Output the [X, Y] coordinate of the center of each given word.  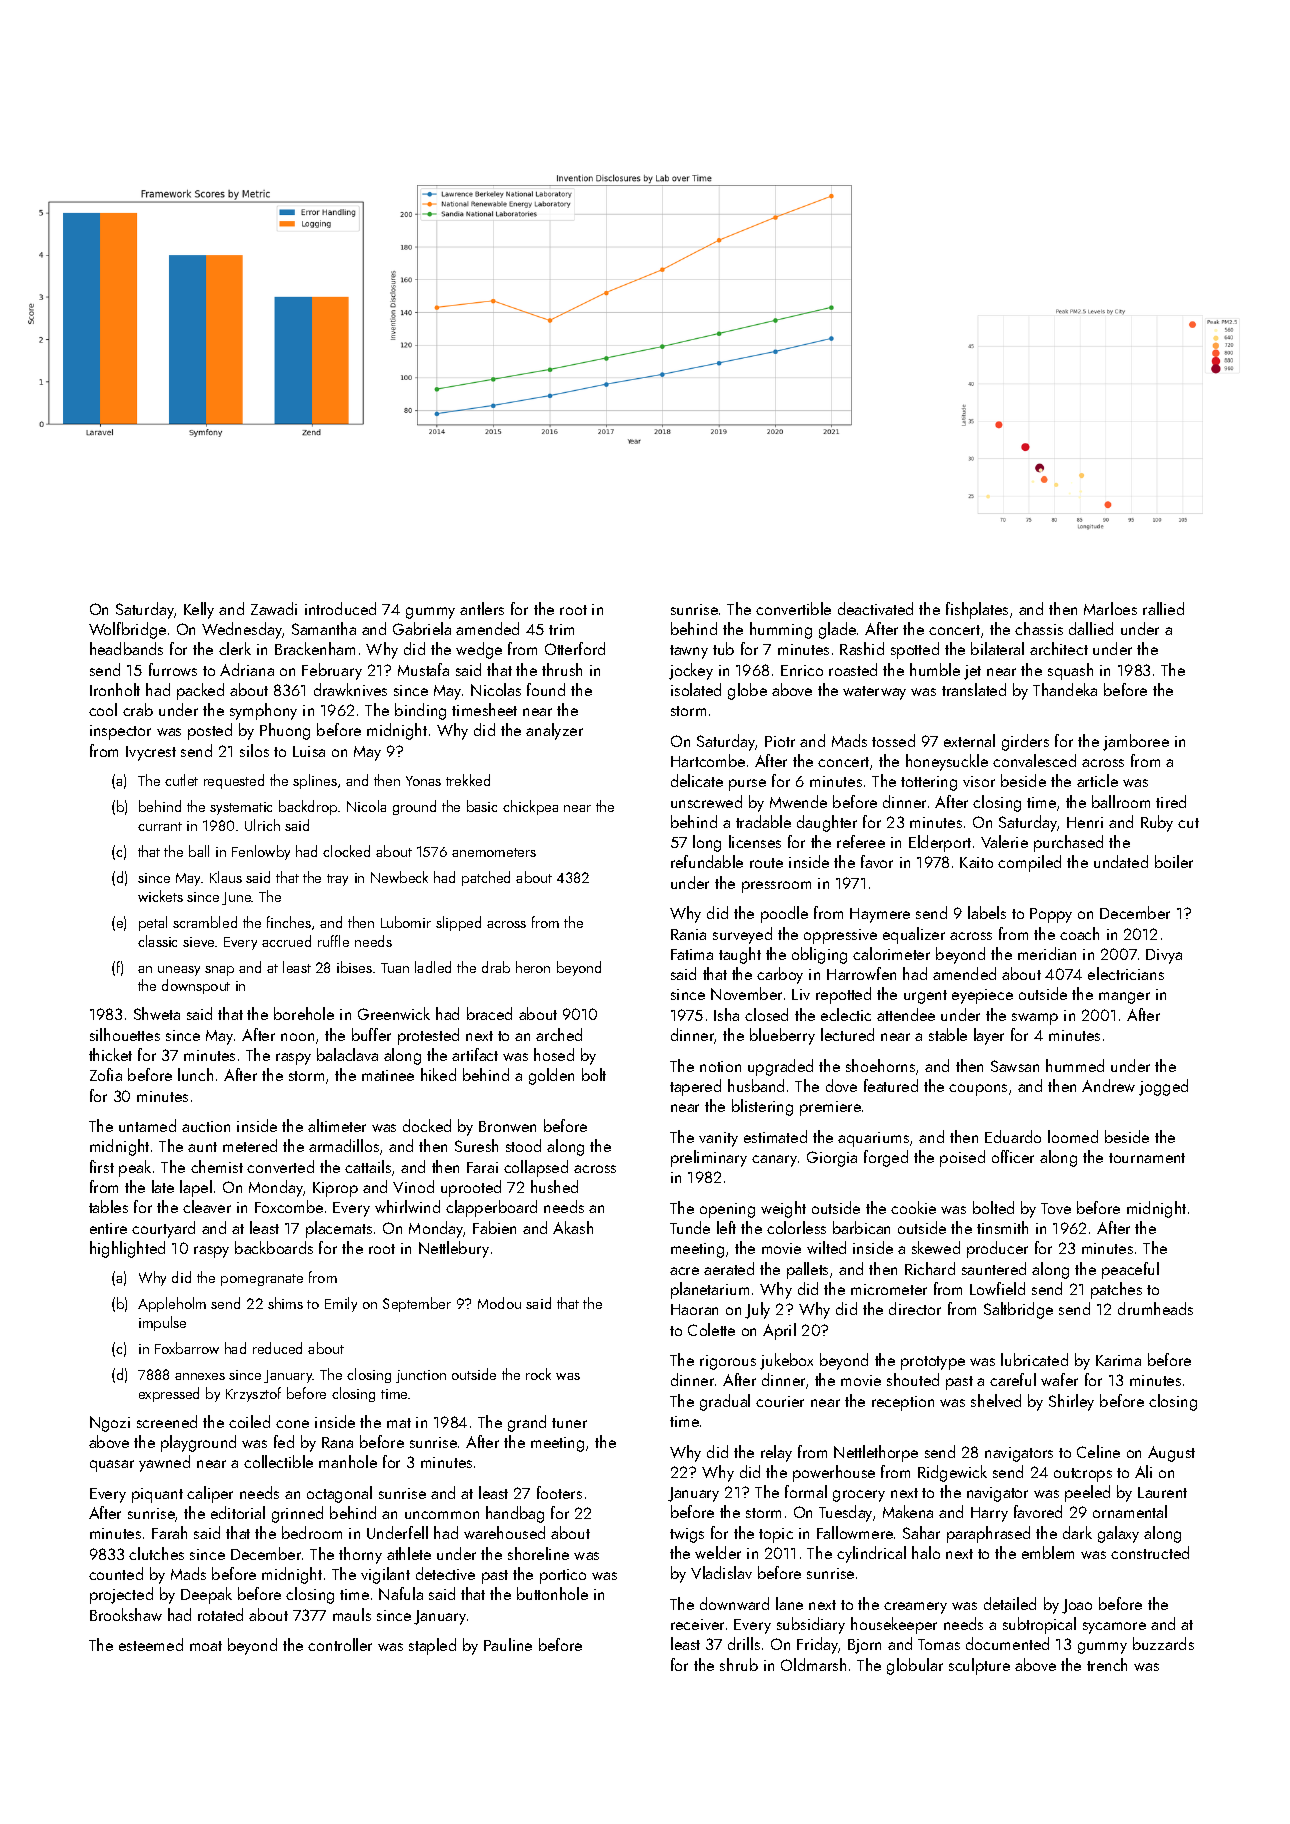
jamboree [1136, 742]
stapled [432, 1646]
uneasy [179, 971]
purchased [1068, 843]
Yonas [423, 781]
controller [340, 1644]
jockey [691, 671]
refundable [707, 861]
